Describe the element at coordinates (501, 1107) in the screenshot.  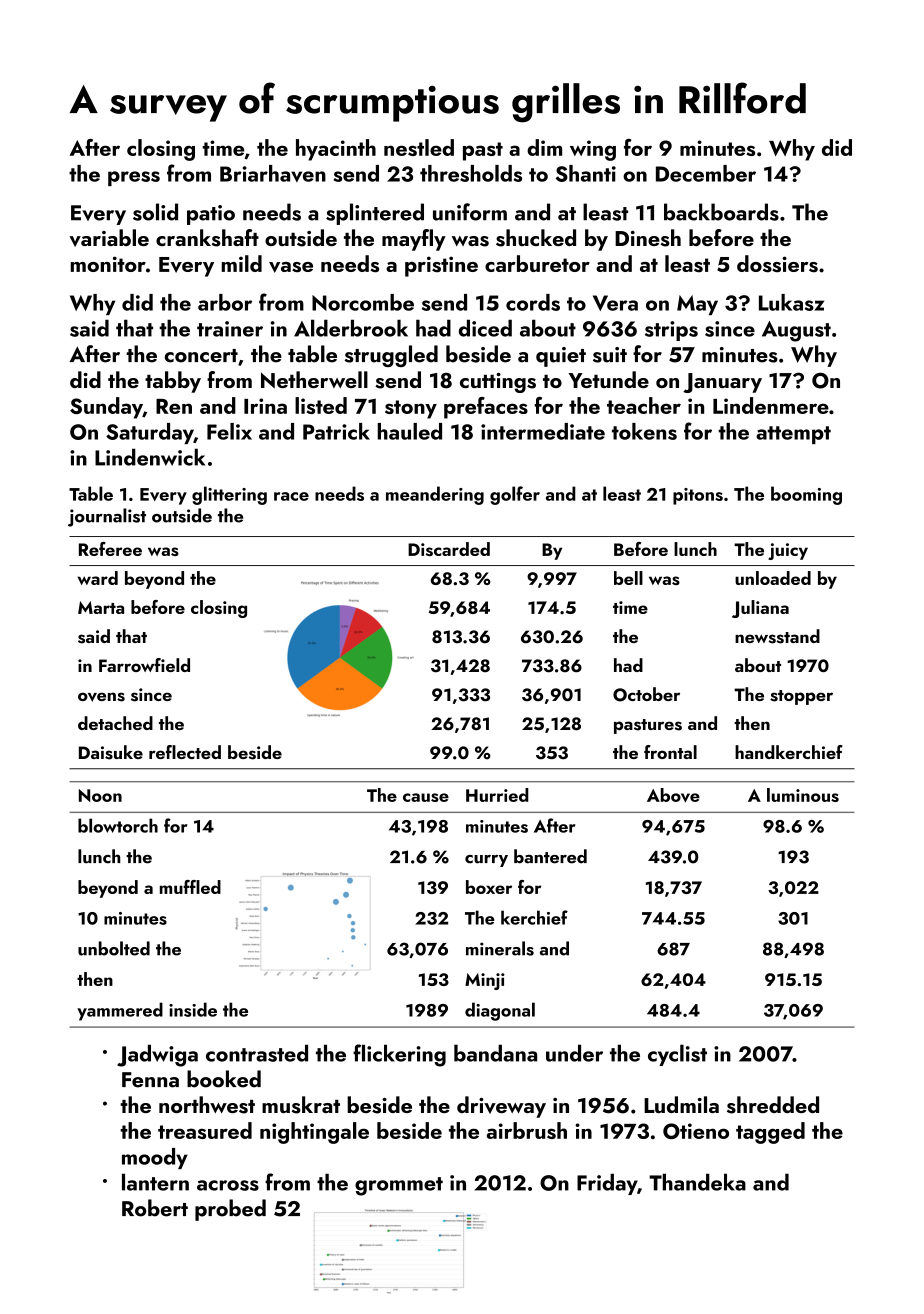
I see `driveway` at that location.
